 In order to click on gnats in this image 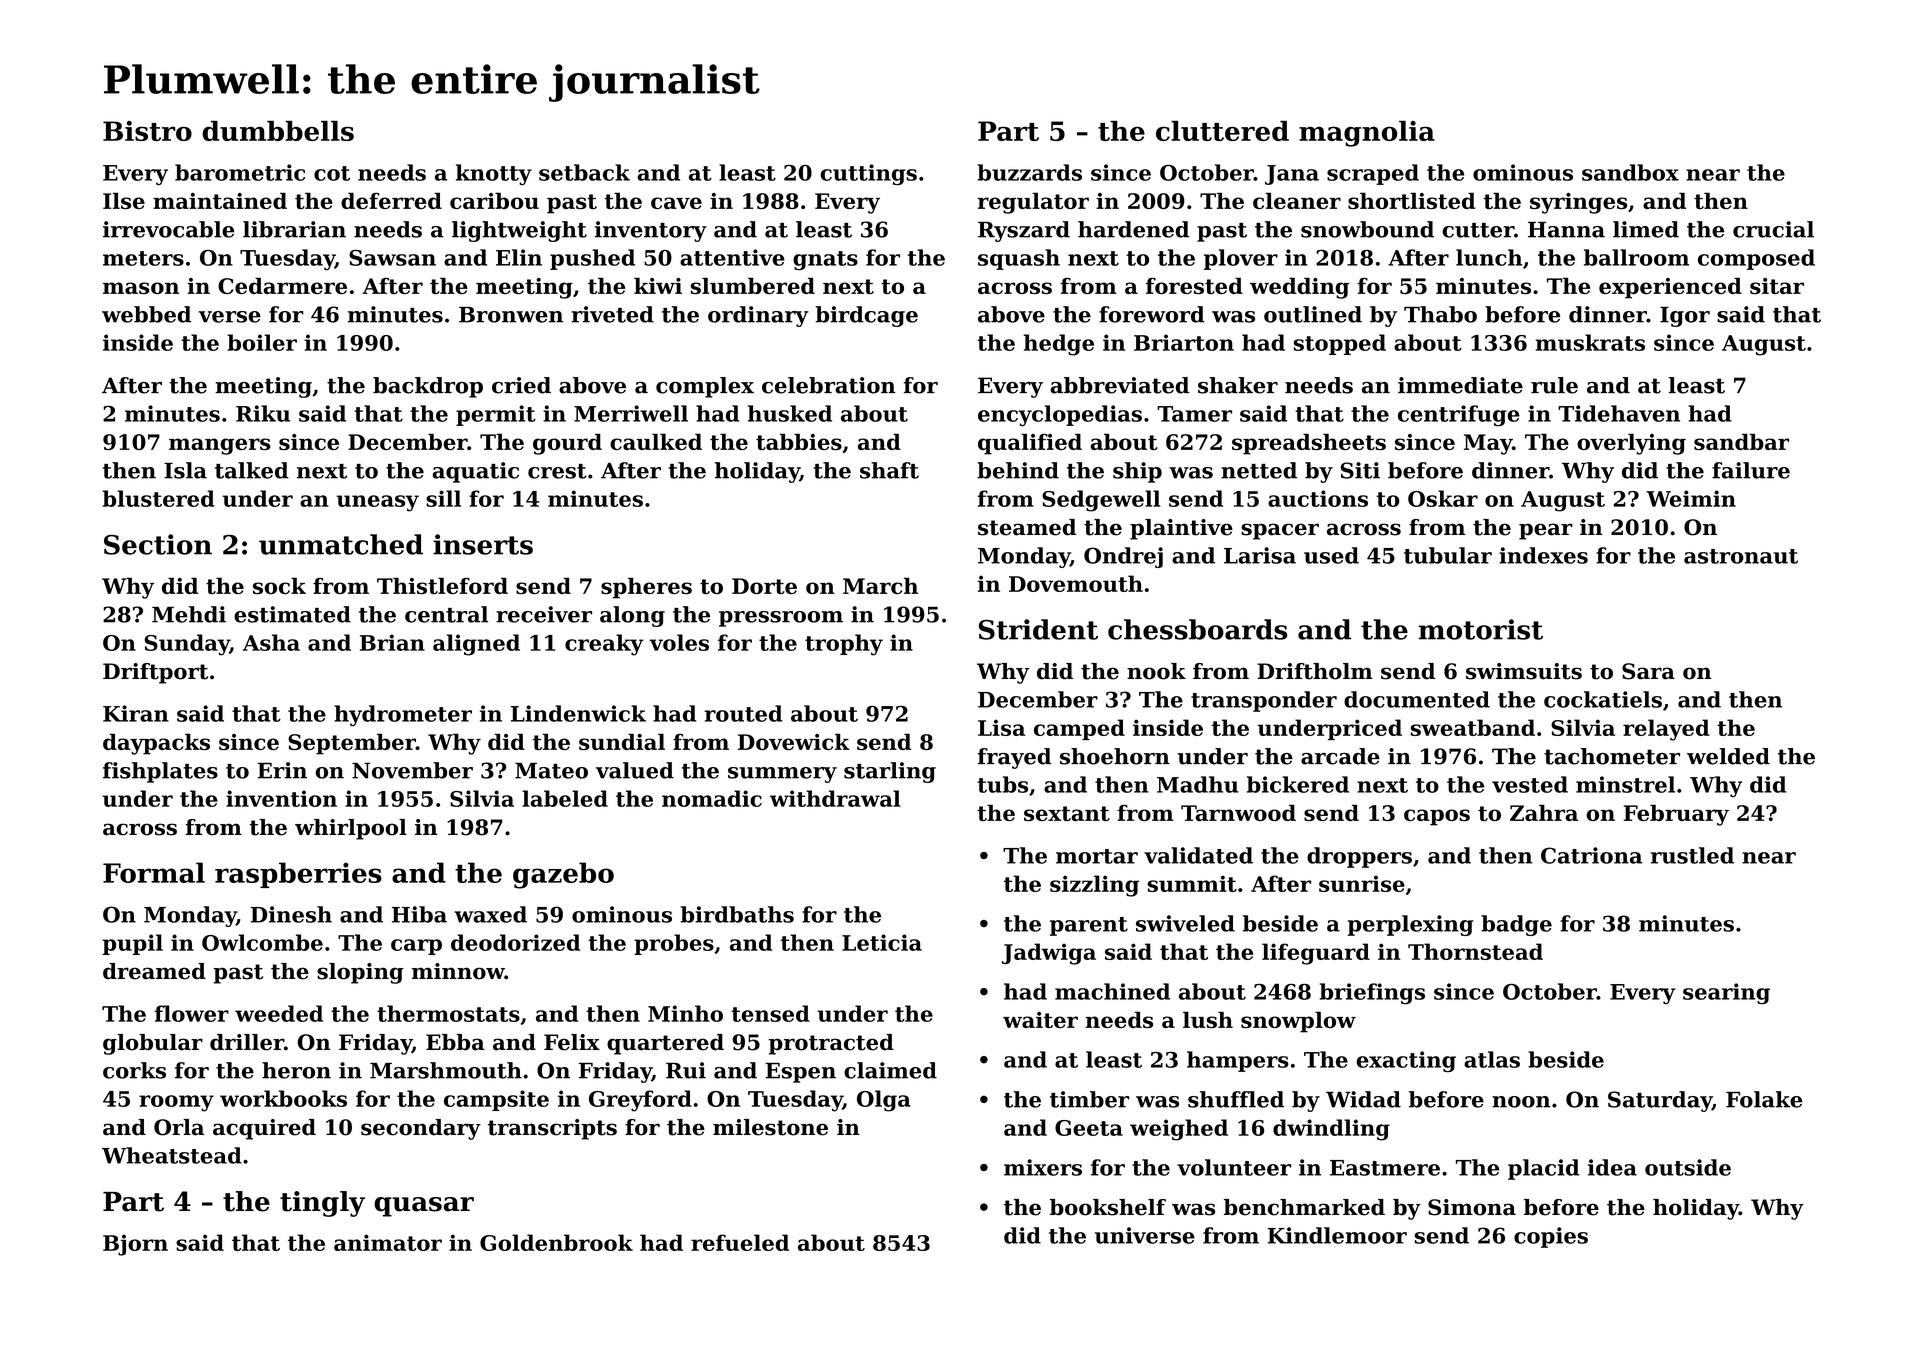, I will do `click(825, 260)`.
